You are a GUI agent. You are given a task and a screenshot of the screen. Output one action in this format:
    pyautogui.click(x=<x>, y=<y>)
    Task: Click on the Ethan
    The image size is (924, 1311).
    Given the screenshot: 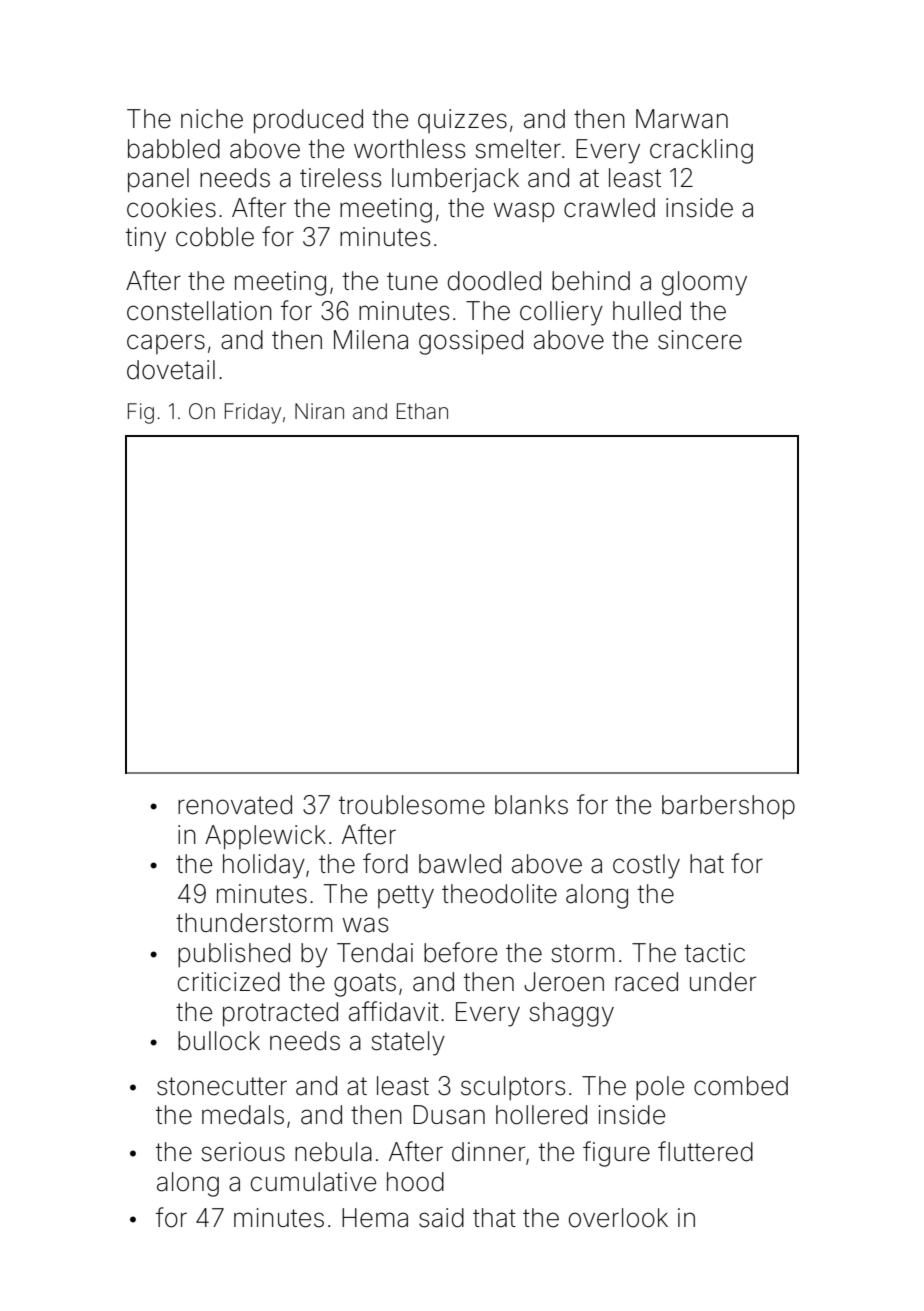 What is the action you would take?
    pyautogui.click(x=422, y=411)
